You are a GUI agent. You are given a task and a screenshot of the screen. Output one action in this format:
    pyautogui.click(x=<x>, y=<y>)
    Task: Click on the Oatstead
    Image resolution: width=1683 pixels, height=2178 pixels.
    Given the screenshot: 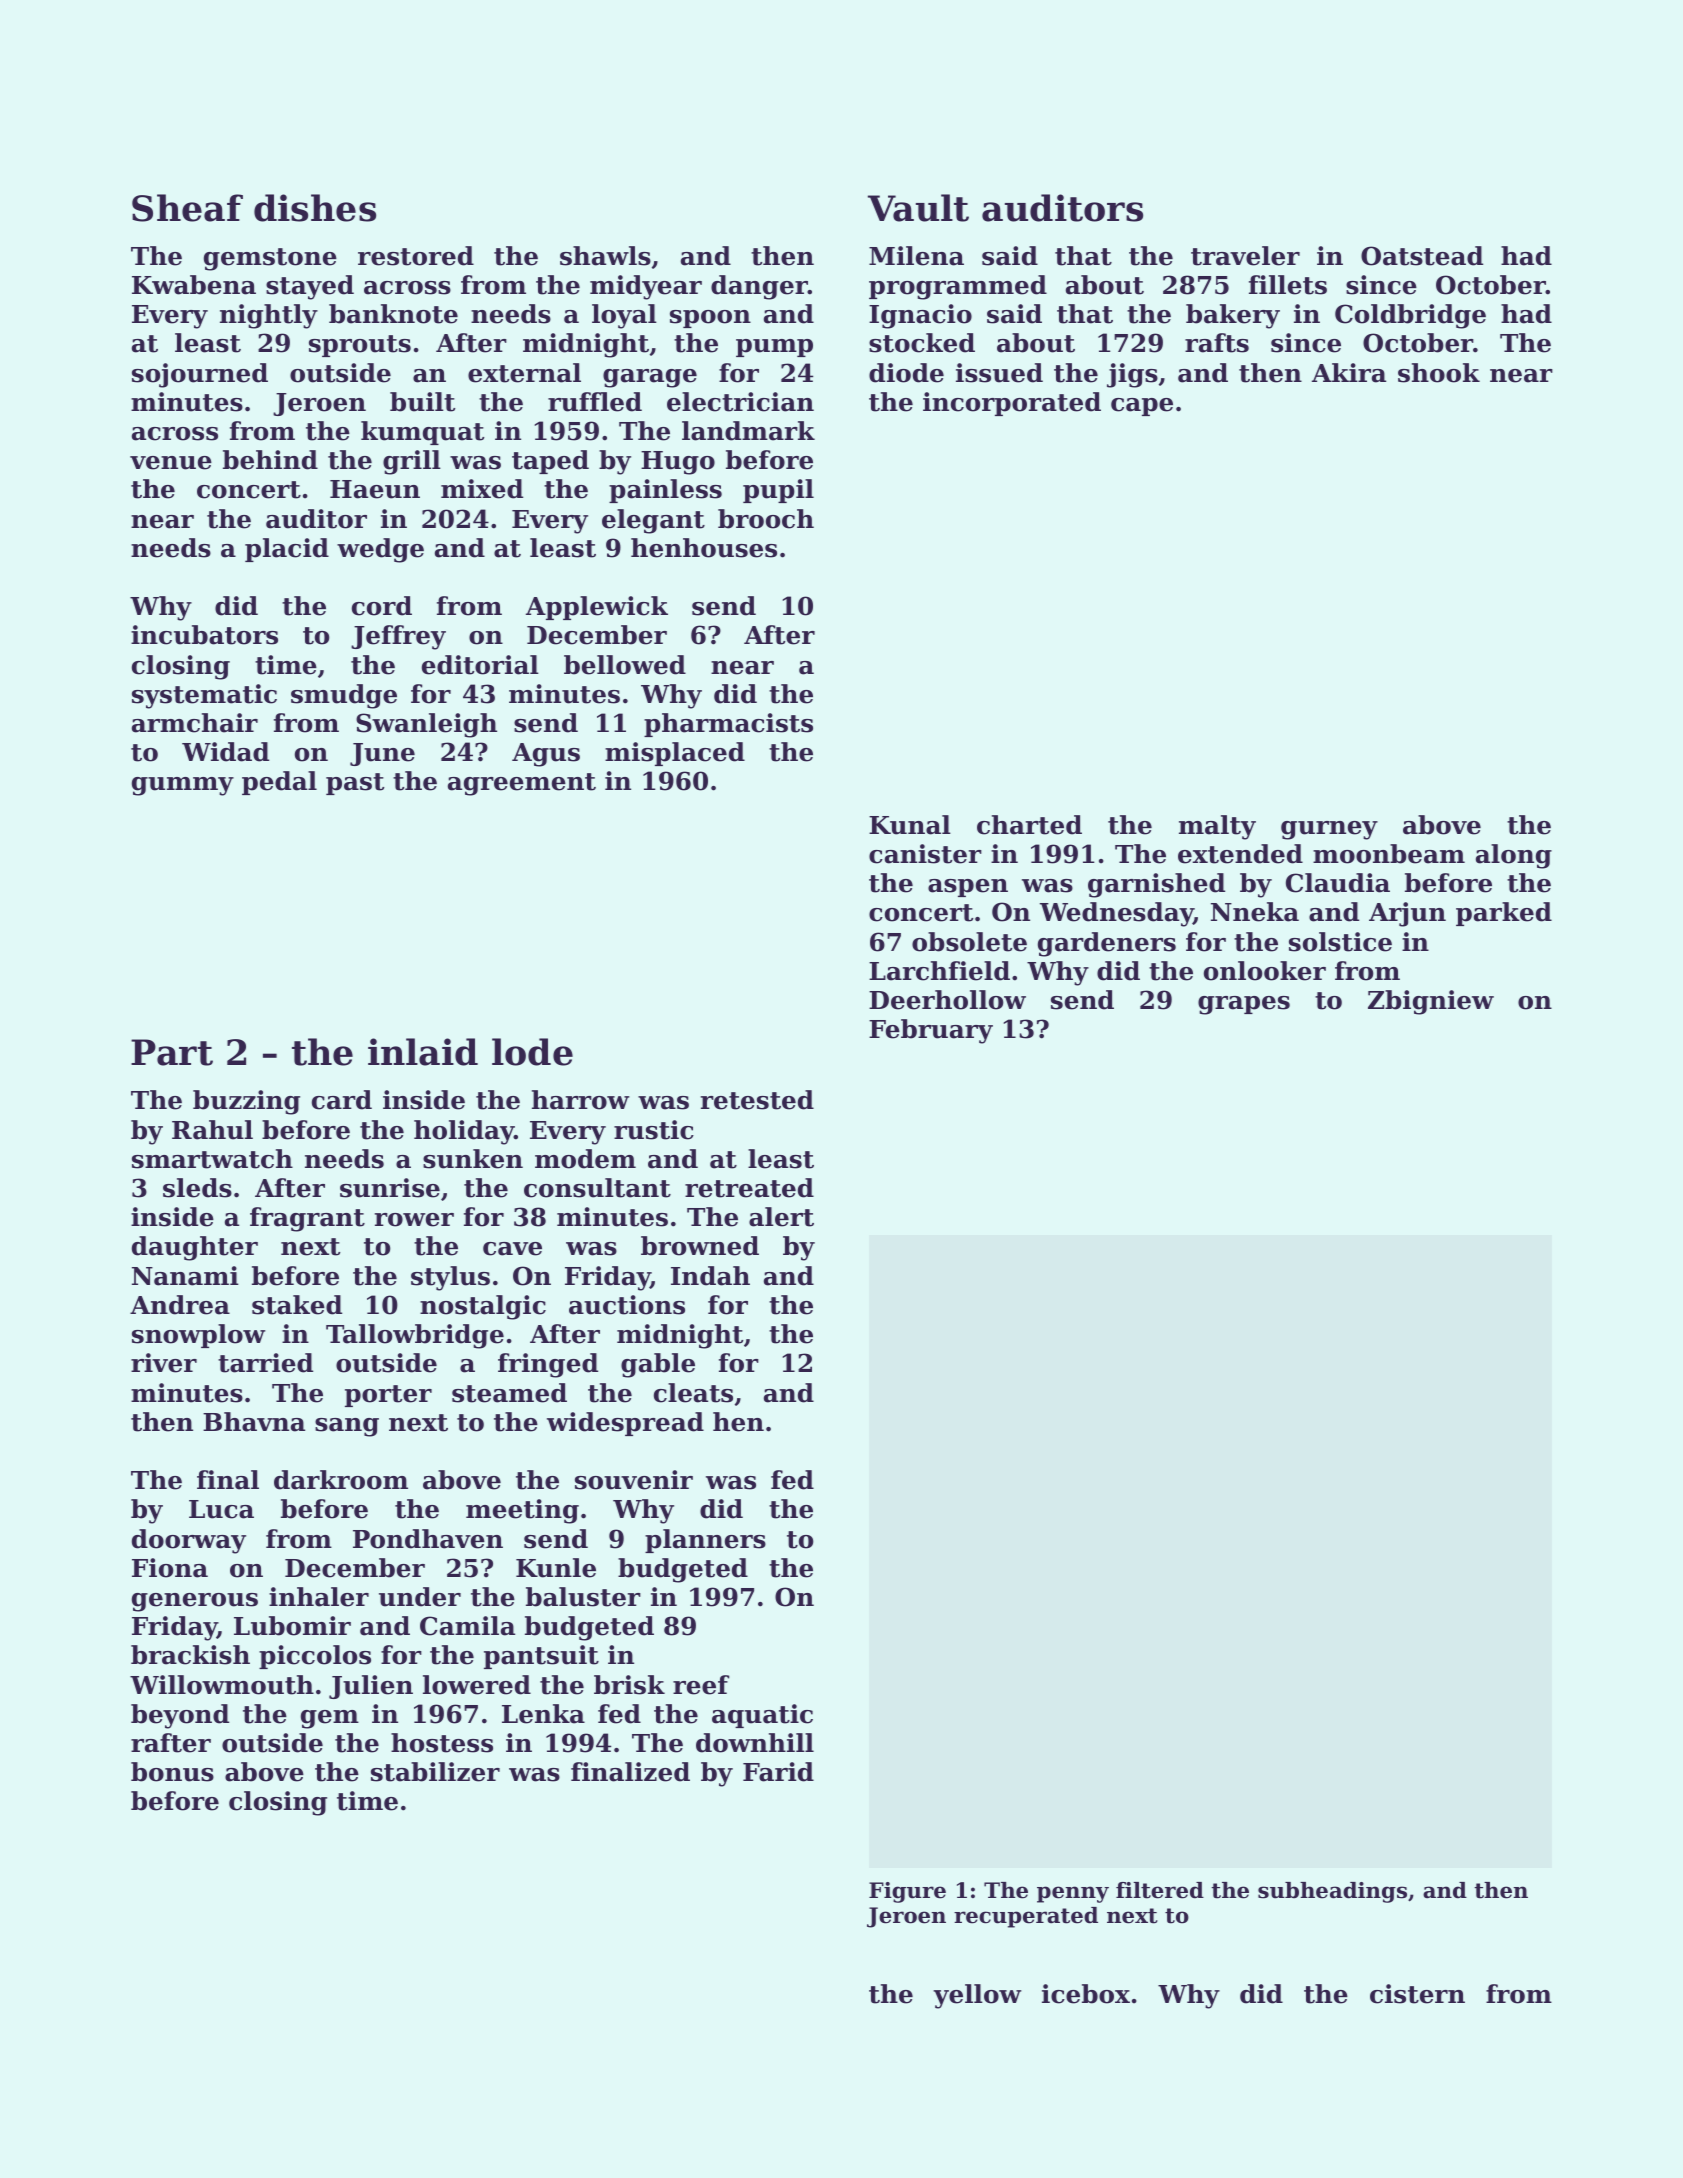 What is the action you would take?
    pyautogui.click(x=1422, y=256)
